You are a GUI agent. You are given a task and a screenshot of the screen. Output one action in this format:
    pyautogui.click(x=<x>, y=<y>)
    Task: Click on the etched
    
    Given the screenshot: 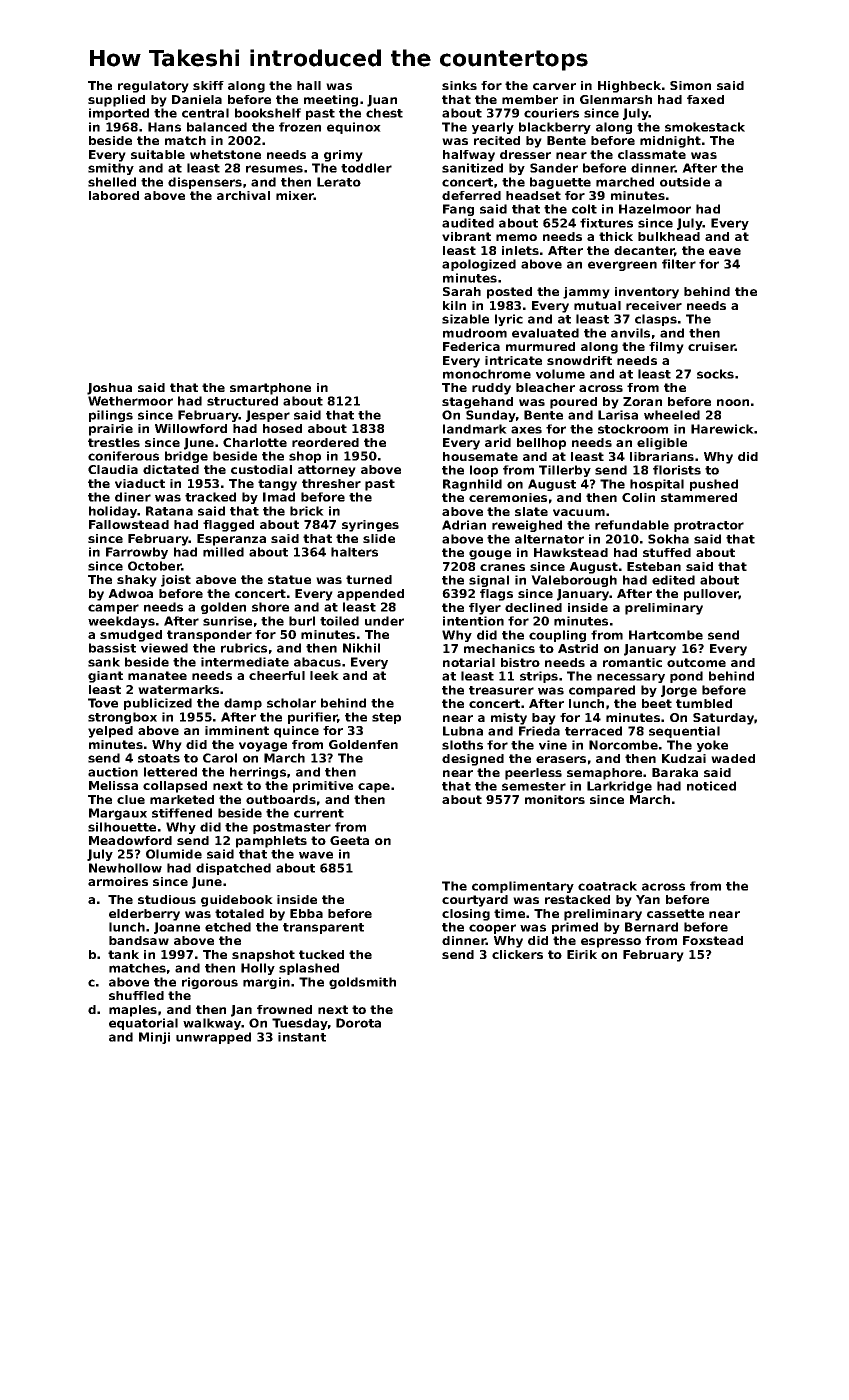 What is the action you would take?
    pyautogui.click(x=228, y=927)
